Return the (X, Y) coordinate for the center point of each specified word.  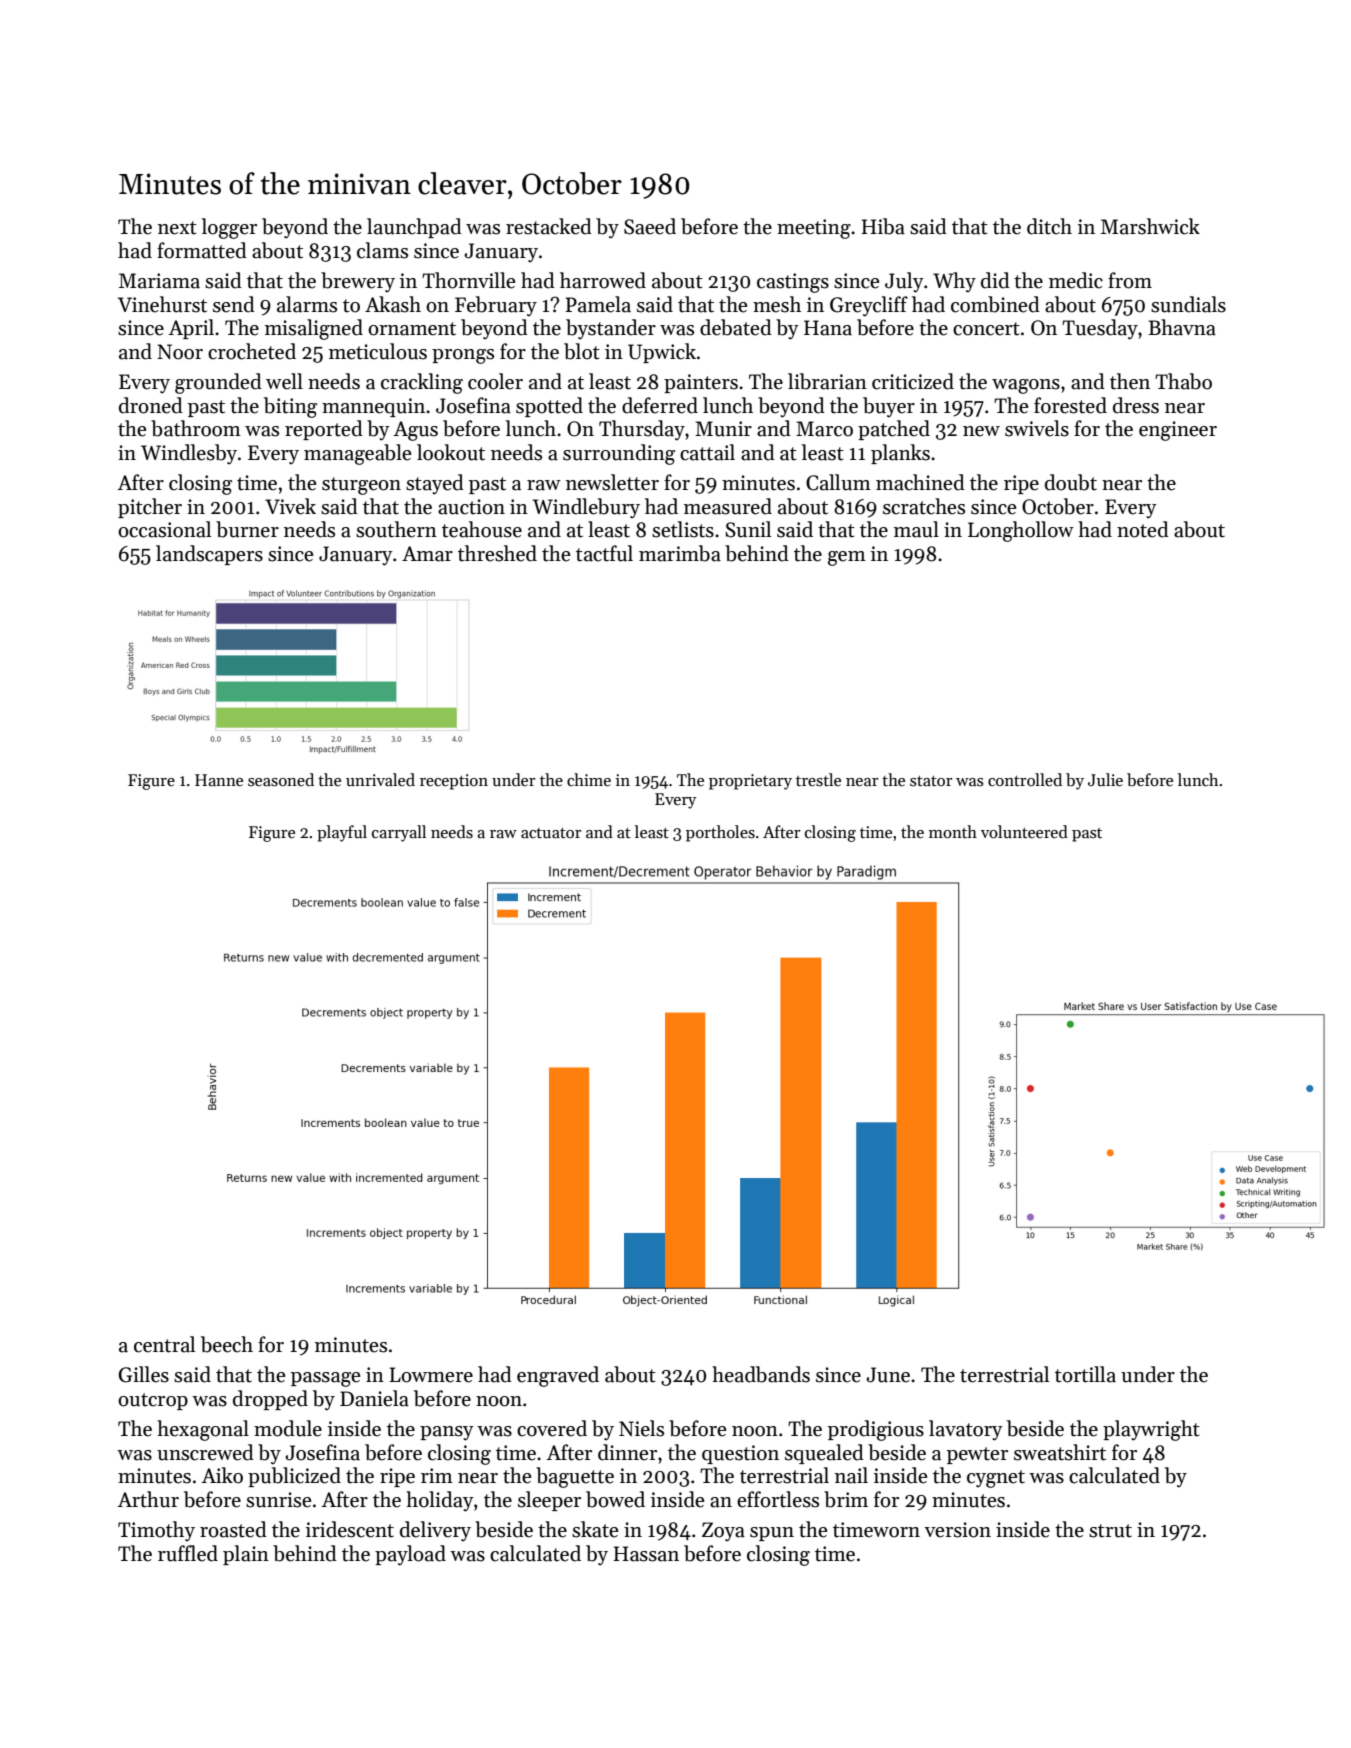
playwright (1151, 1430)
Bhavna (1182, 327)
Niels (641, 1428)
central (164, 1344)
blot (582, 351)
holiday (440, 1501)
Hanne (219, 780)
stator (931, 781)
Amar (427, 554)
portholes (720, 833)
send (234, 304)
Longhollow (1021, 531)
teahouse (482, 529)
